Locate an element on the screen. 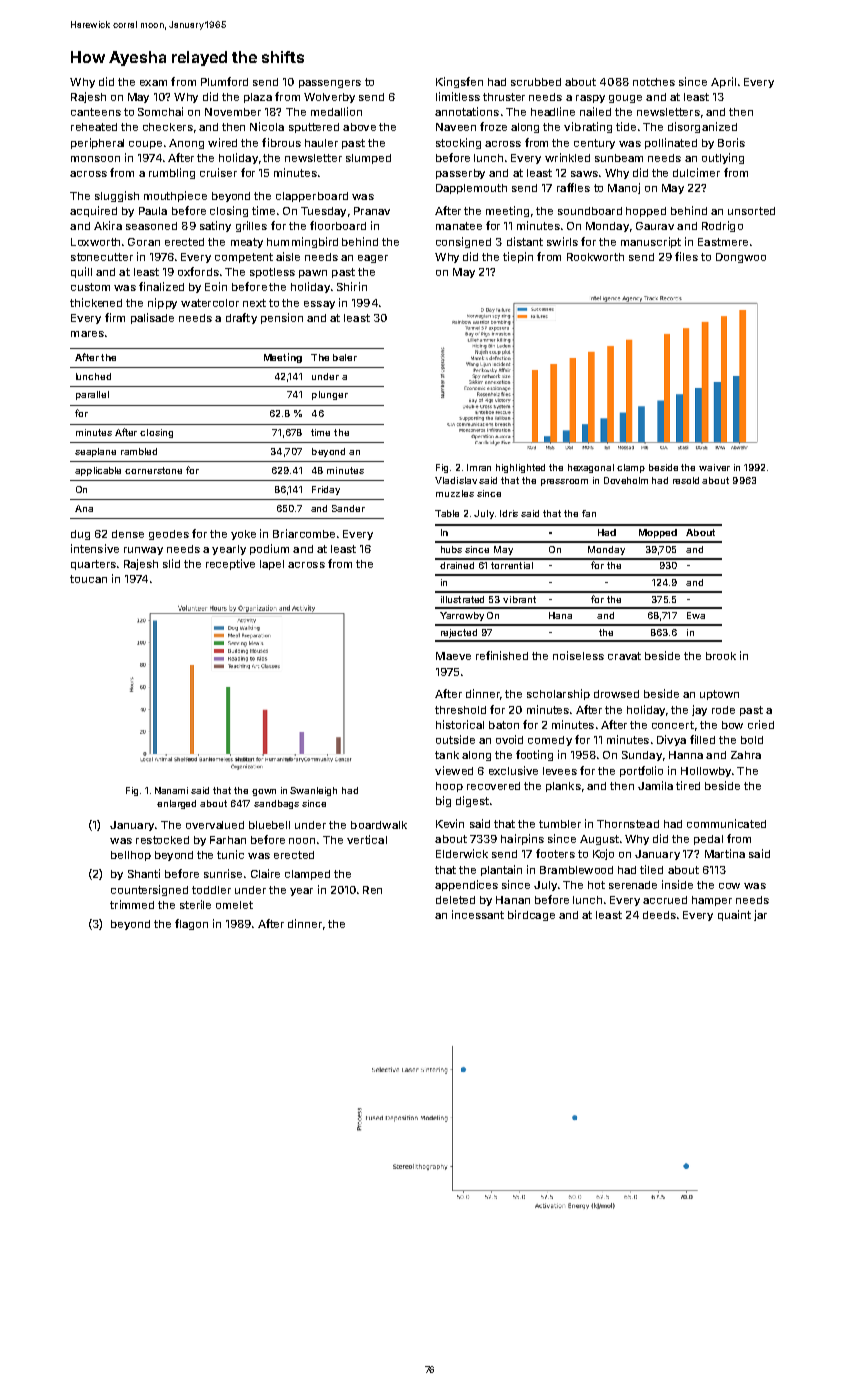  notches is located at coordinates (654, 82).
